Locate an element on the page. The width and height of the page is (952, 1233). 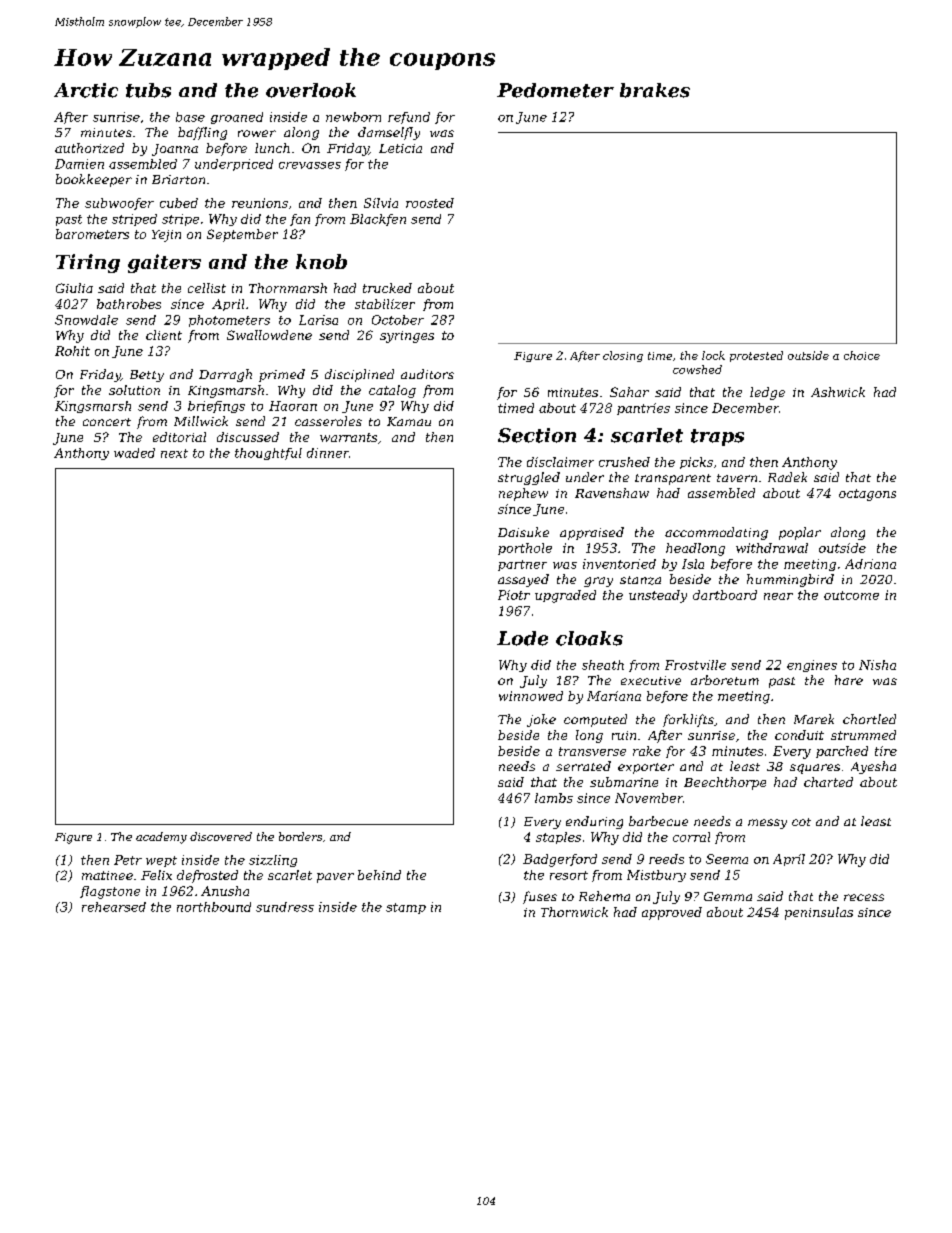
Radek is located at coordinates (787, 477).
